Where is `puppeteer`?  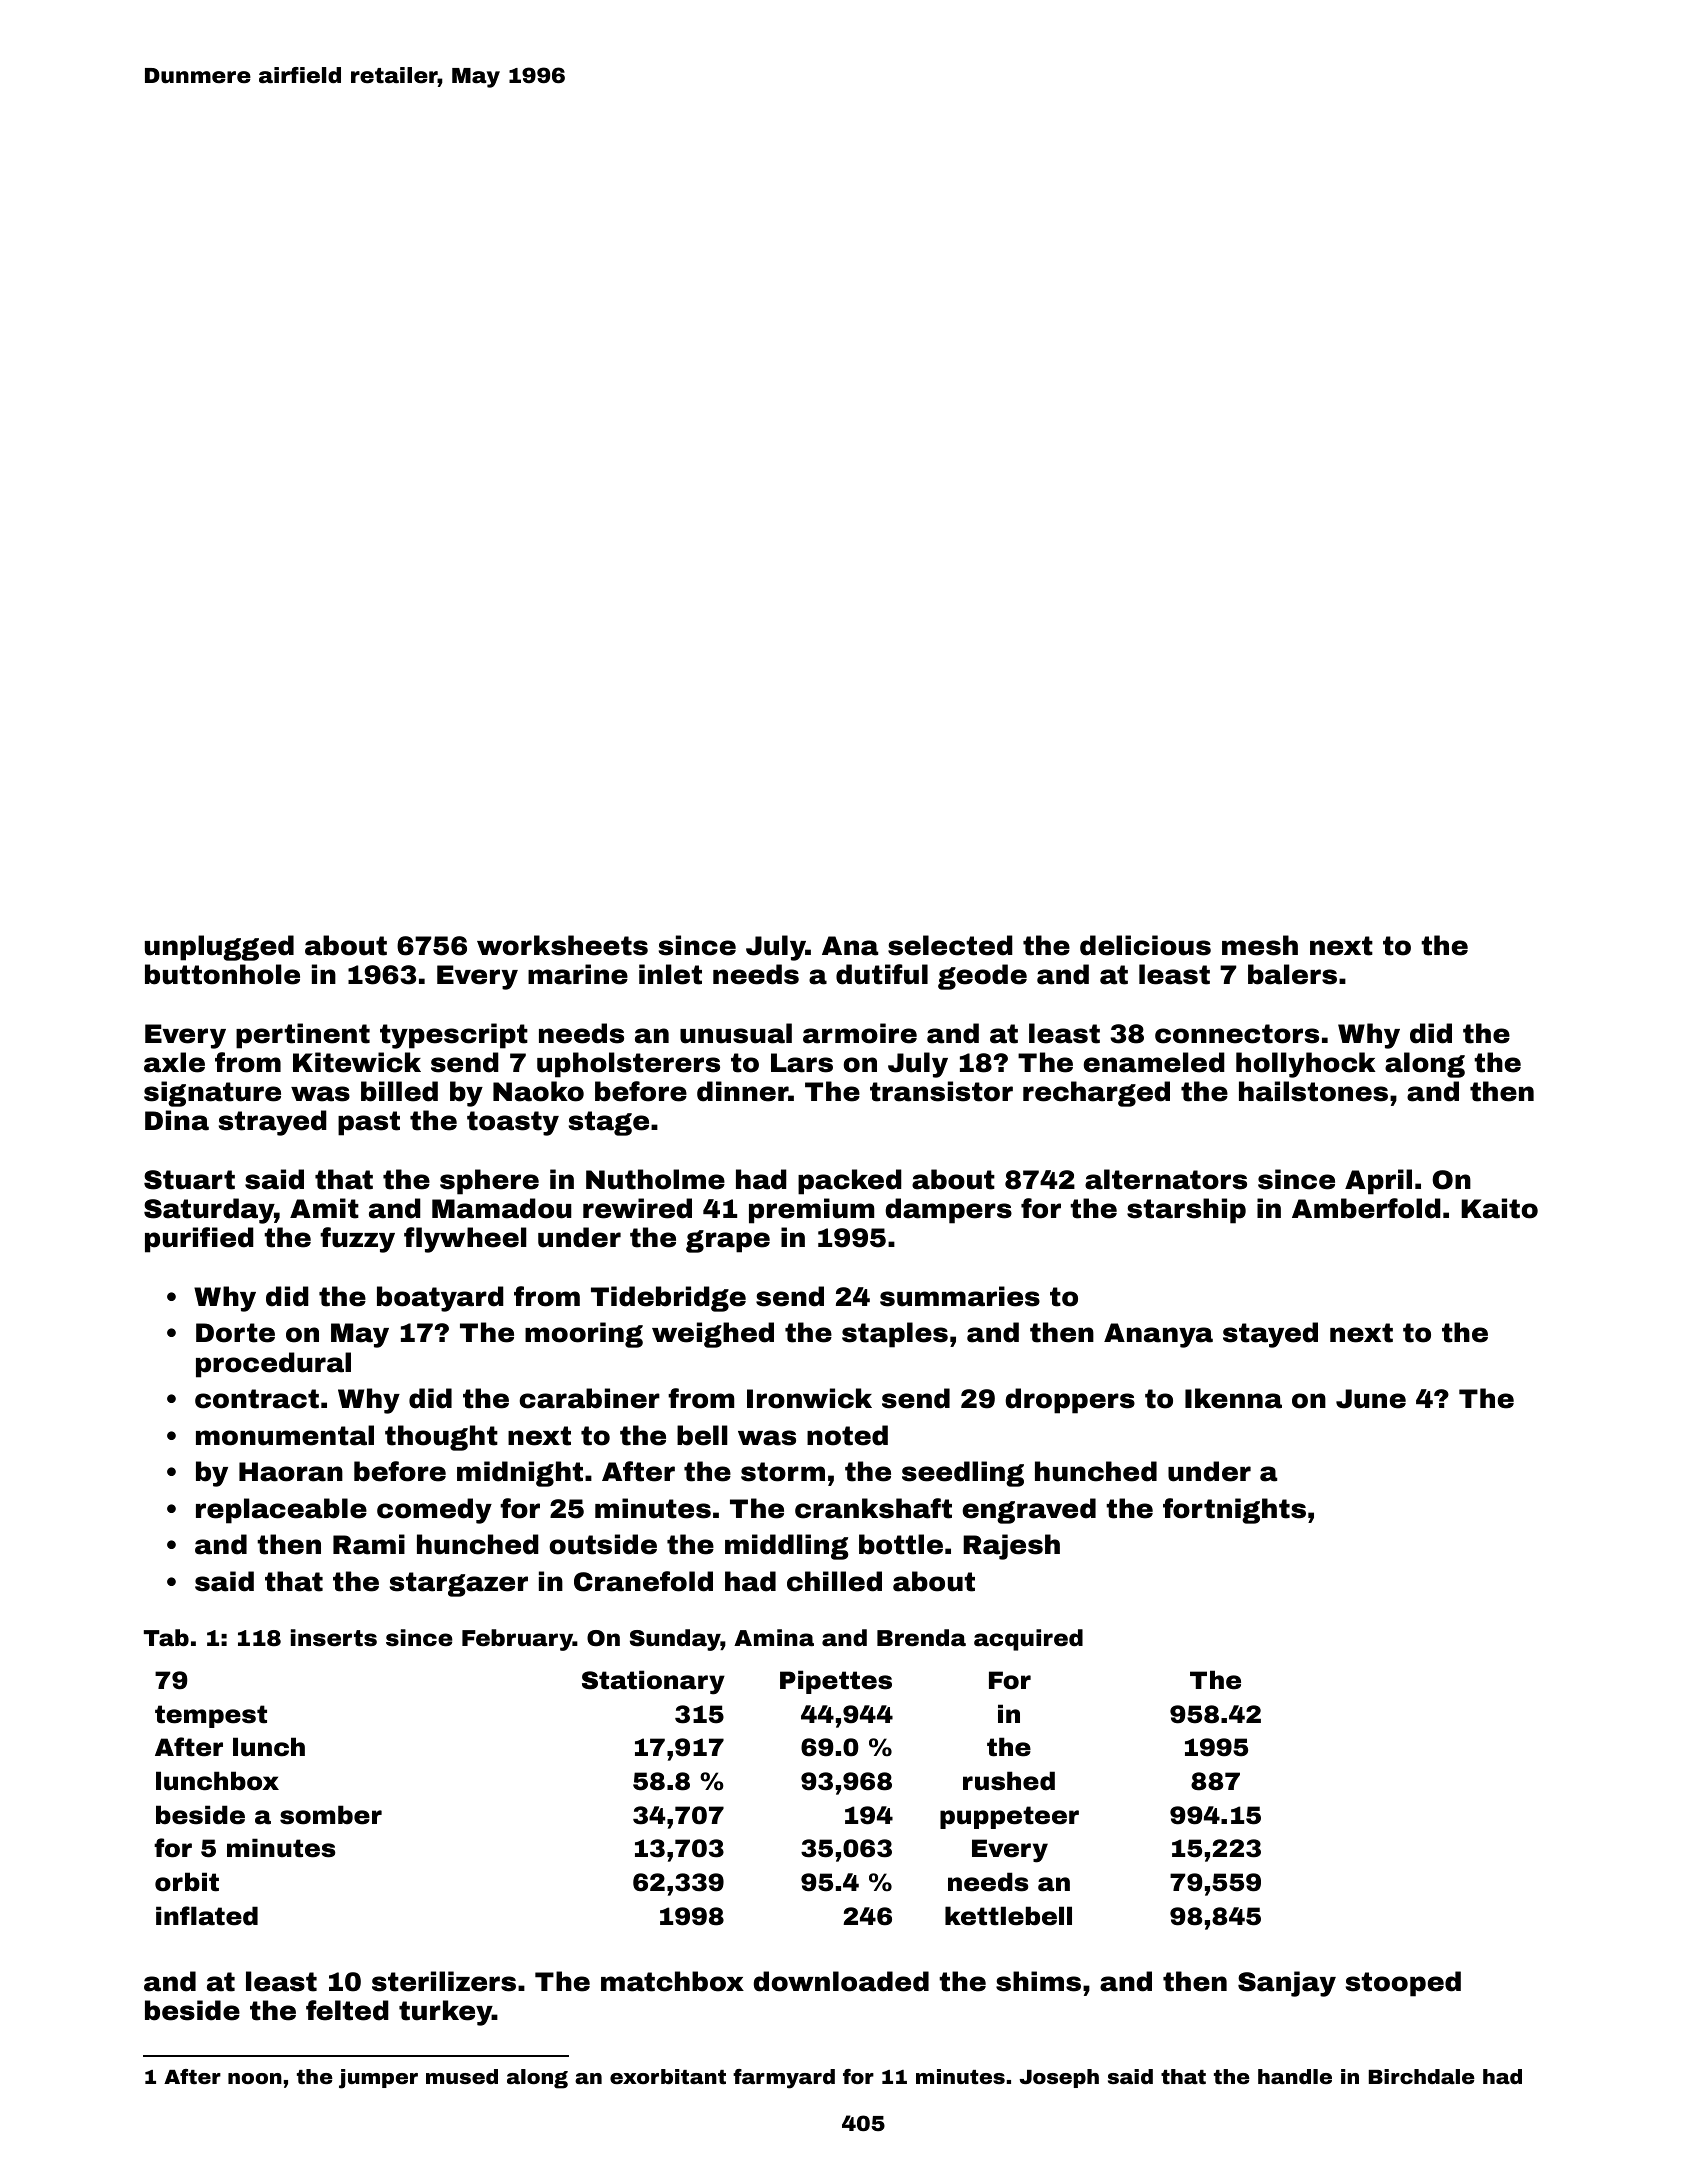 puppeteer is located at coordinates (1009, 1817).
